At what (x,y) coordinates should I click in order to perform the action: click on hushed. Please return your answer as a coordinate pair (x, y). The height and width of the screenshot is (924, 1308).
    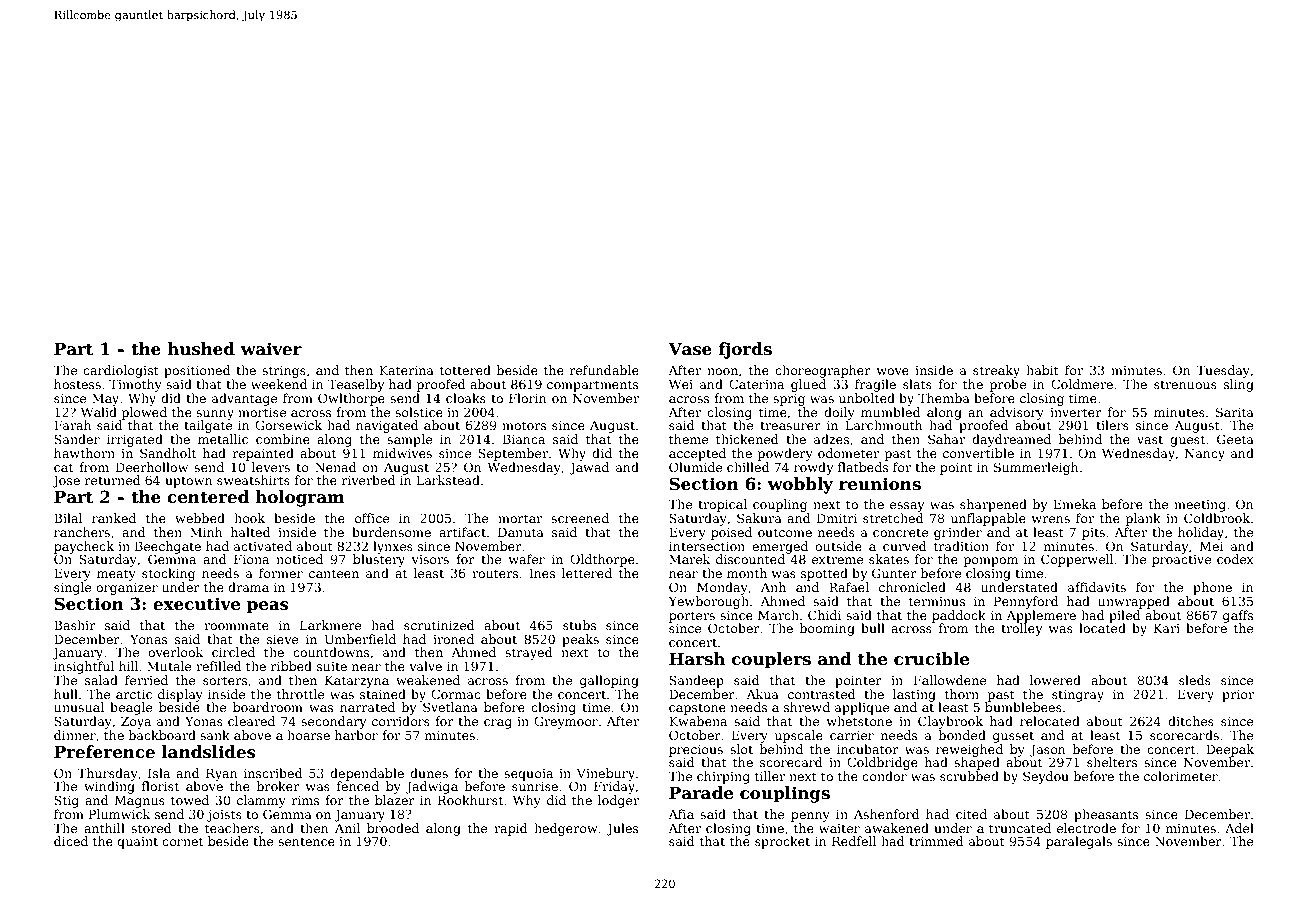
    Looking at the image, I should click on (201, 349).
